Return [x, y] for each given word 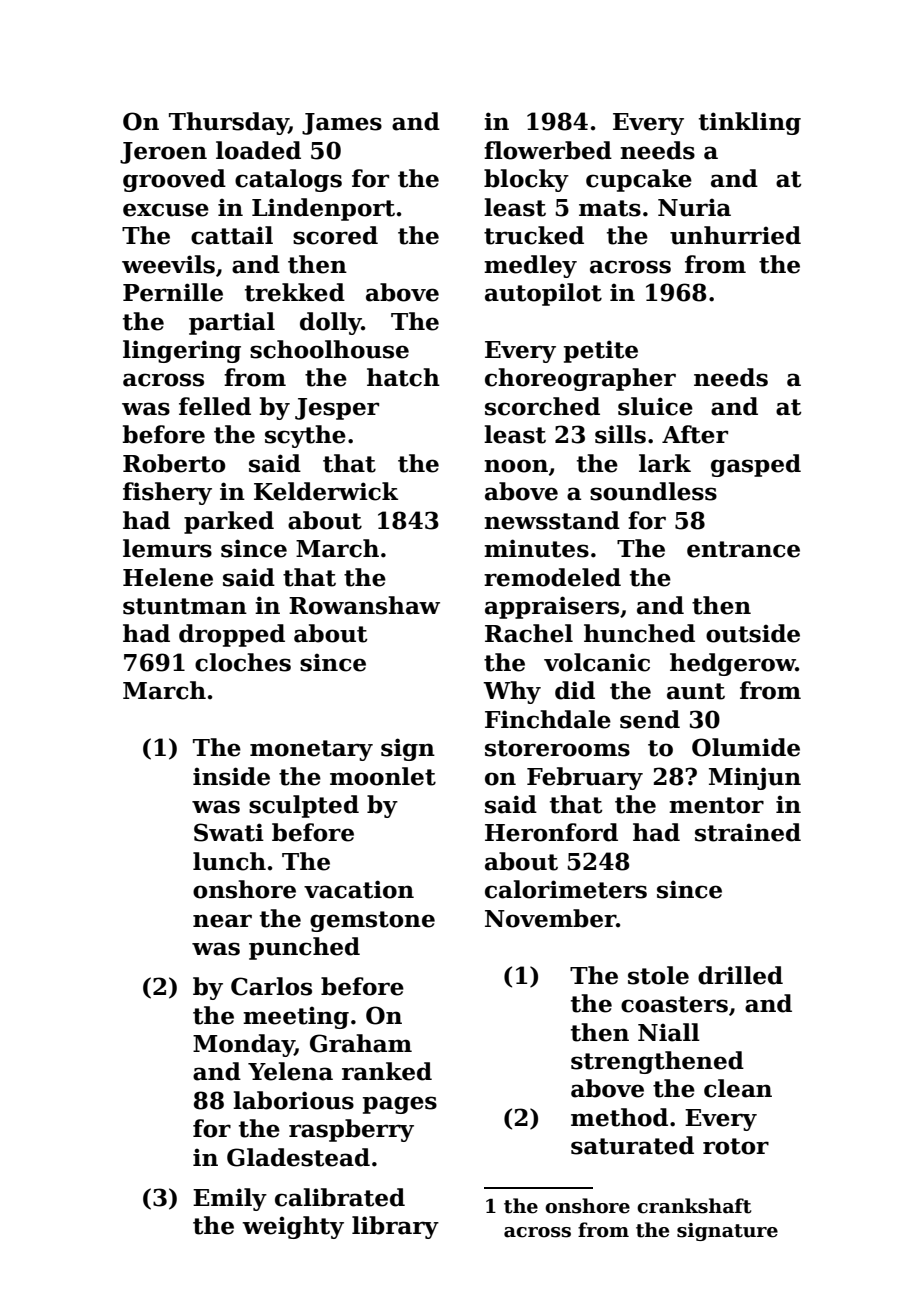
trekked [295, 292]
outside [753, 633]
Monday [244, 1045]
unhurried [735, 235]
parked [229, 522]
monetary [311, 750]
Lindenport [323, 209]
